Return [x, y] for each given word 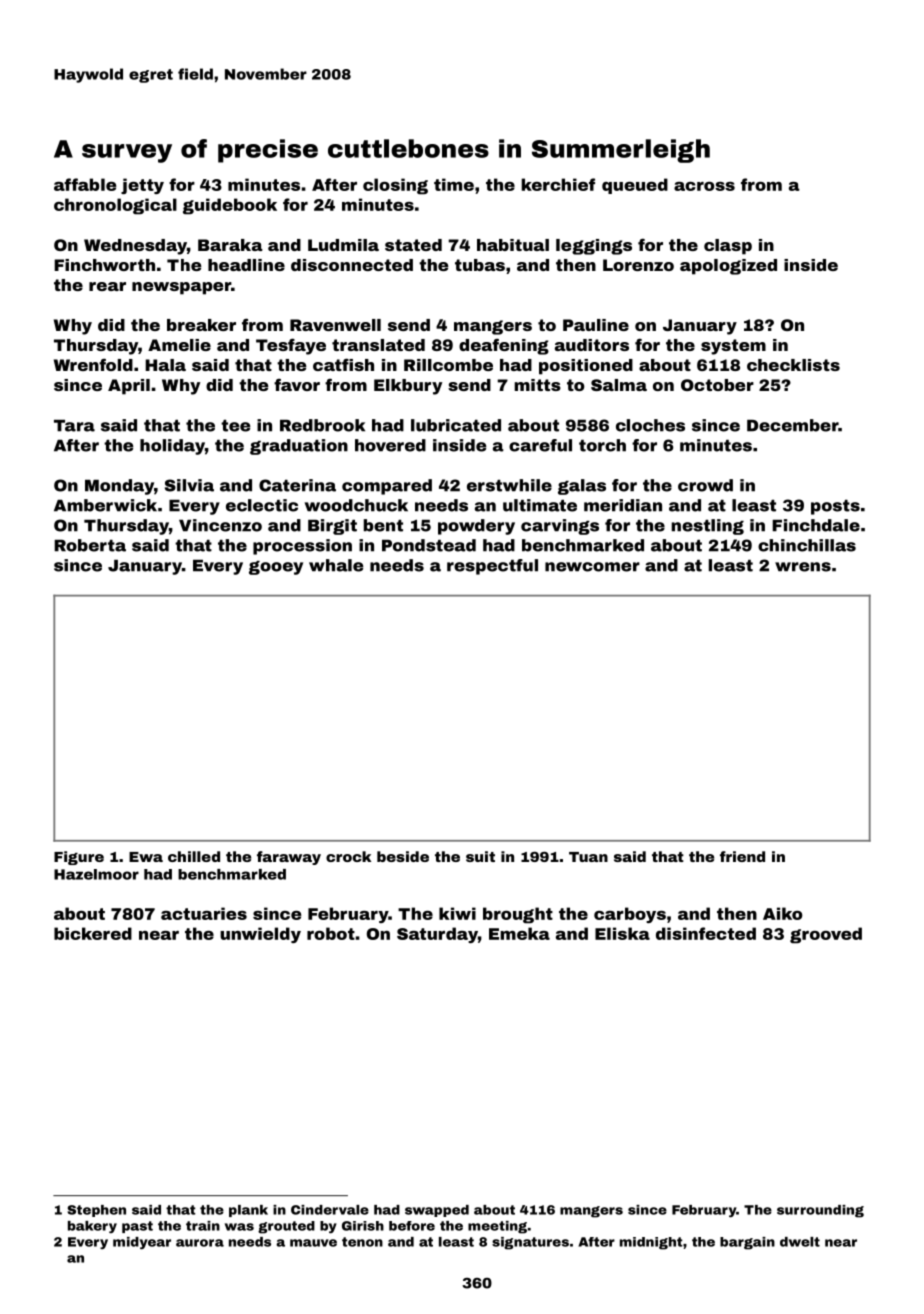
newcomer [592, 567]
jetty [142, 186]
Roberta [90, 545]
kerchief [558, 184]
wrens [803, 567]
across [704, 186]
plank [248, 1211]
